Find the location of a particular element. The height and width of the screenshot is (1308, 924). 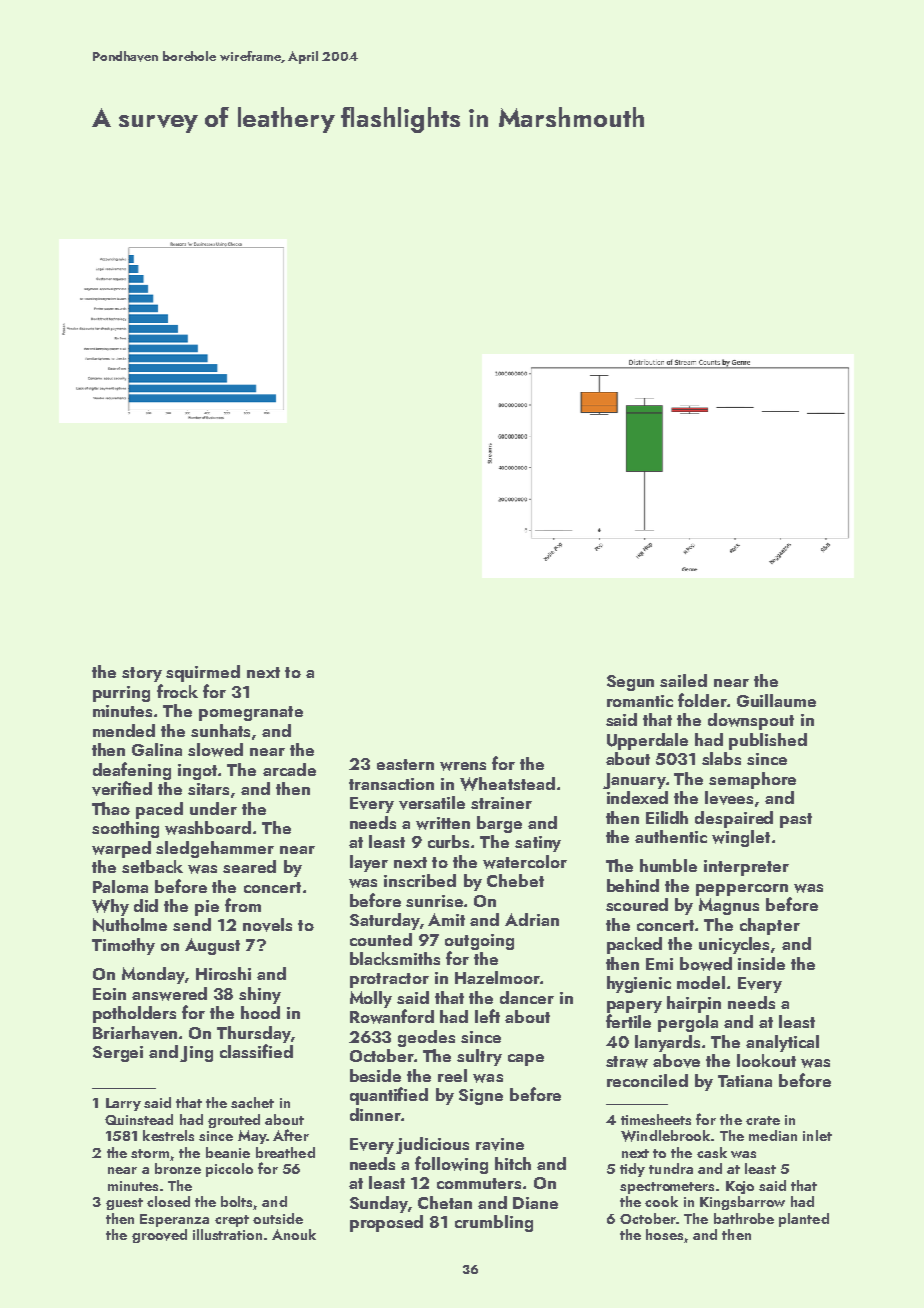

squirmed is located at coordinates (203, 673).
